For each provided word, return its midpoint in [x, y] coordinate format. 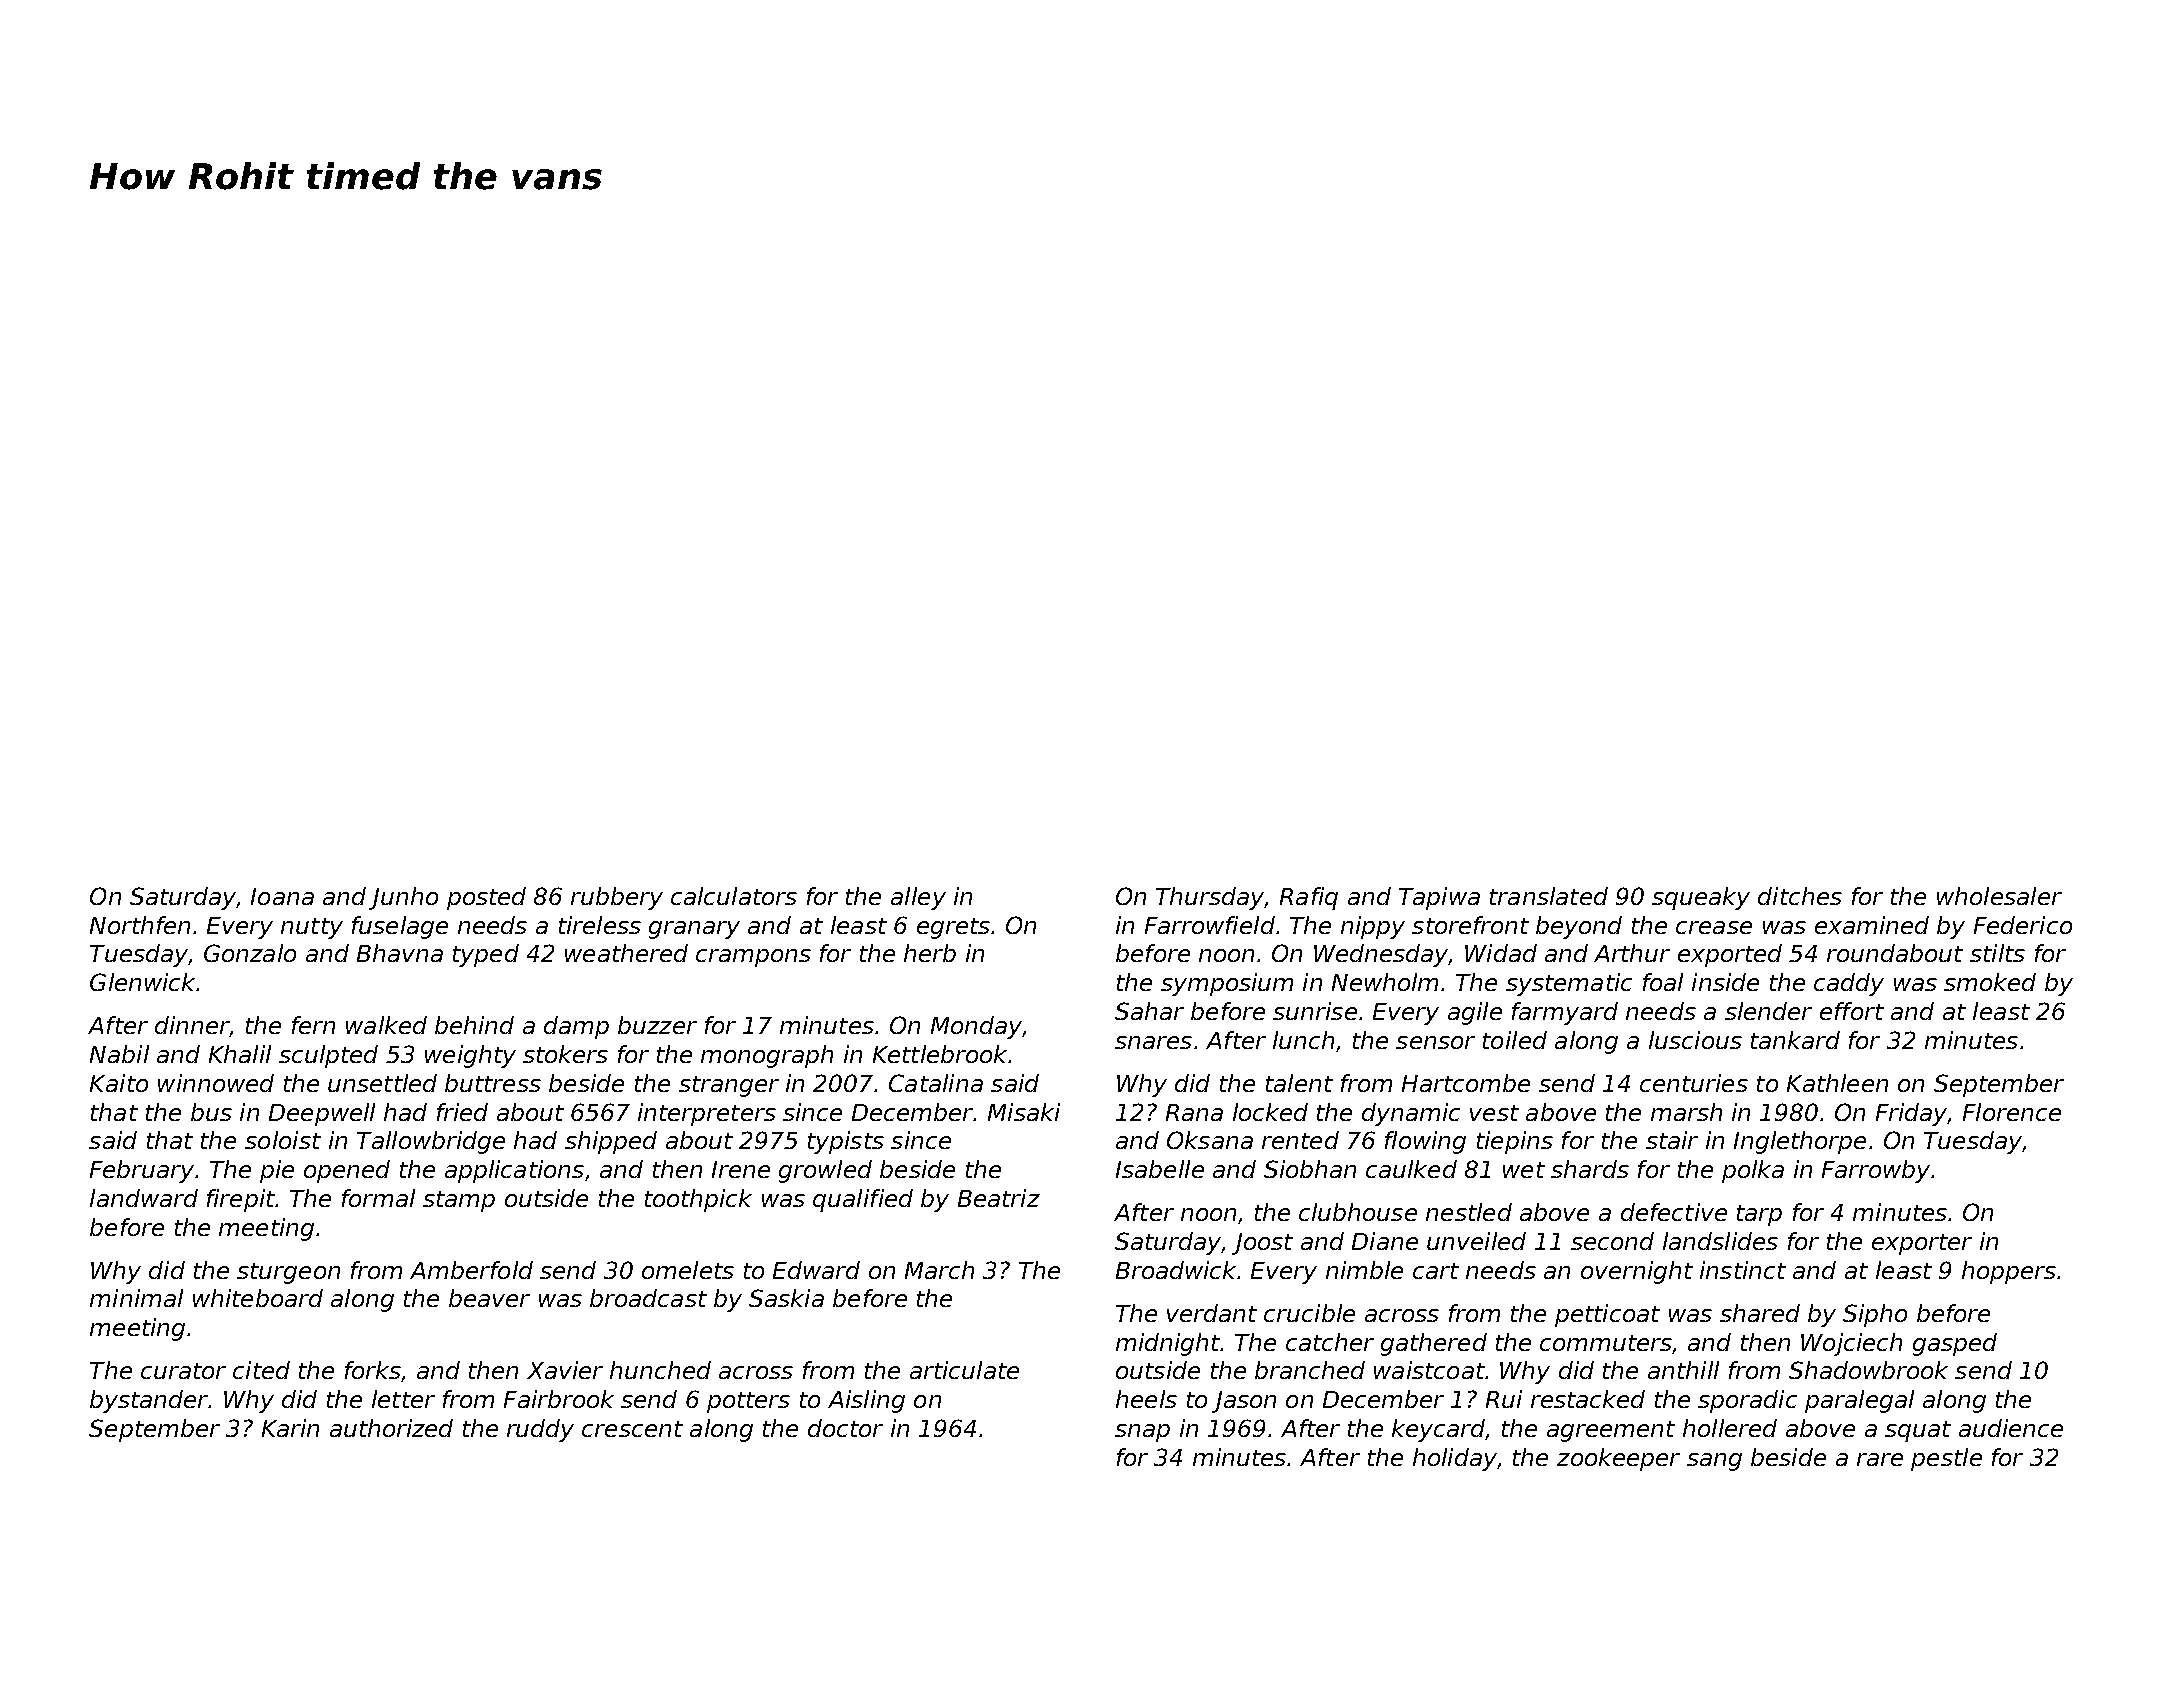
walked [386, 1025]
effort [1852, 1011]
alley [918, 898]
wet [1524, 1170]
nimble [1364, 1270]
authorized [391, 1428]
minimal [136, 1298]
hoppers [2009, 1272]
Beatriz [999, 1198]
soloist [283, 1140]
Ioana [282, 896]
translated [1549, 896]
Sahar [1149, 1011]
